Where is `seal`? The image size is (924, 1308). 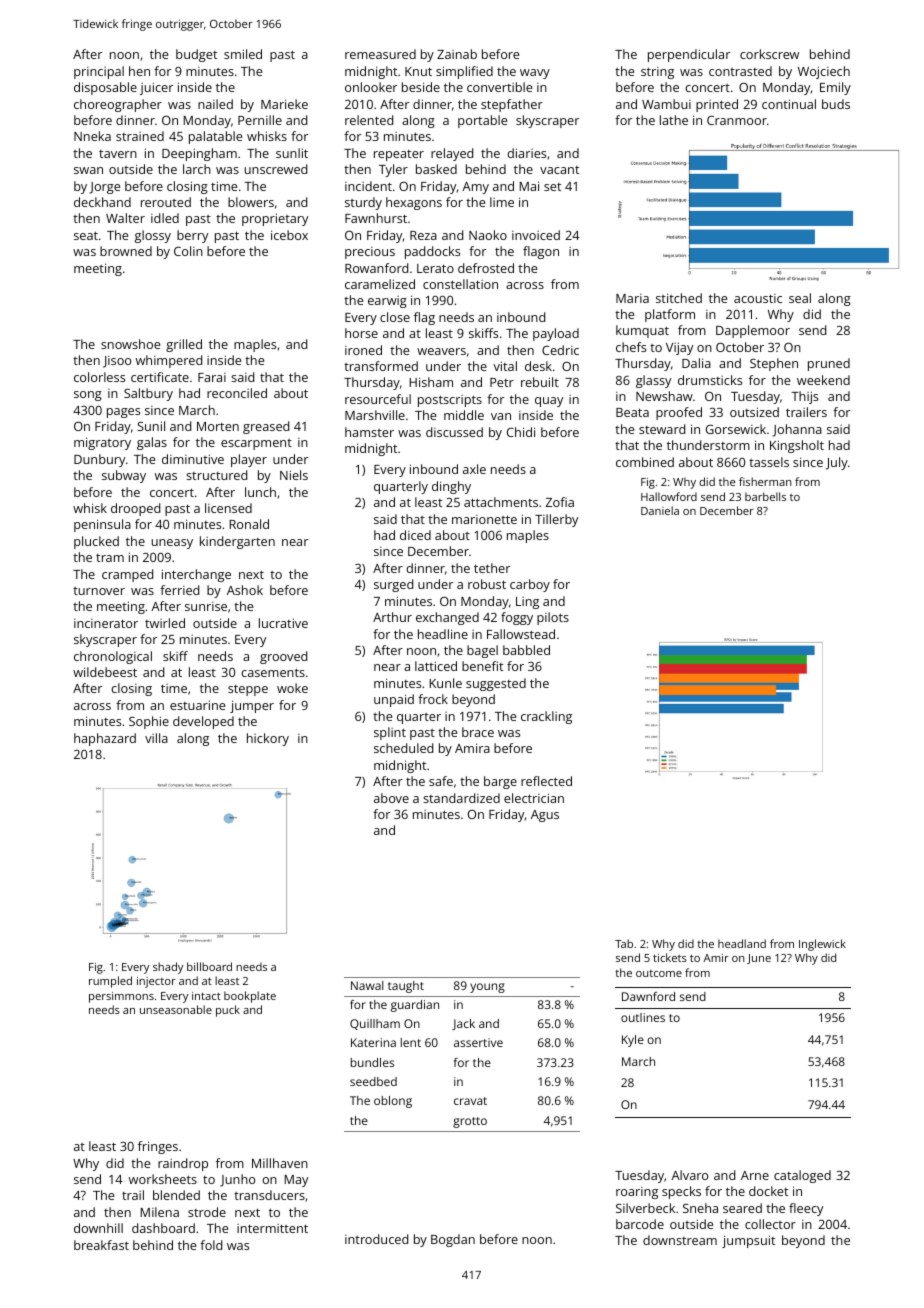
seal is located at coordinates (800, 298).
